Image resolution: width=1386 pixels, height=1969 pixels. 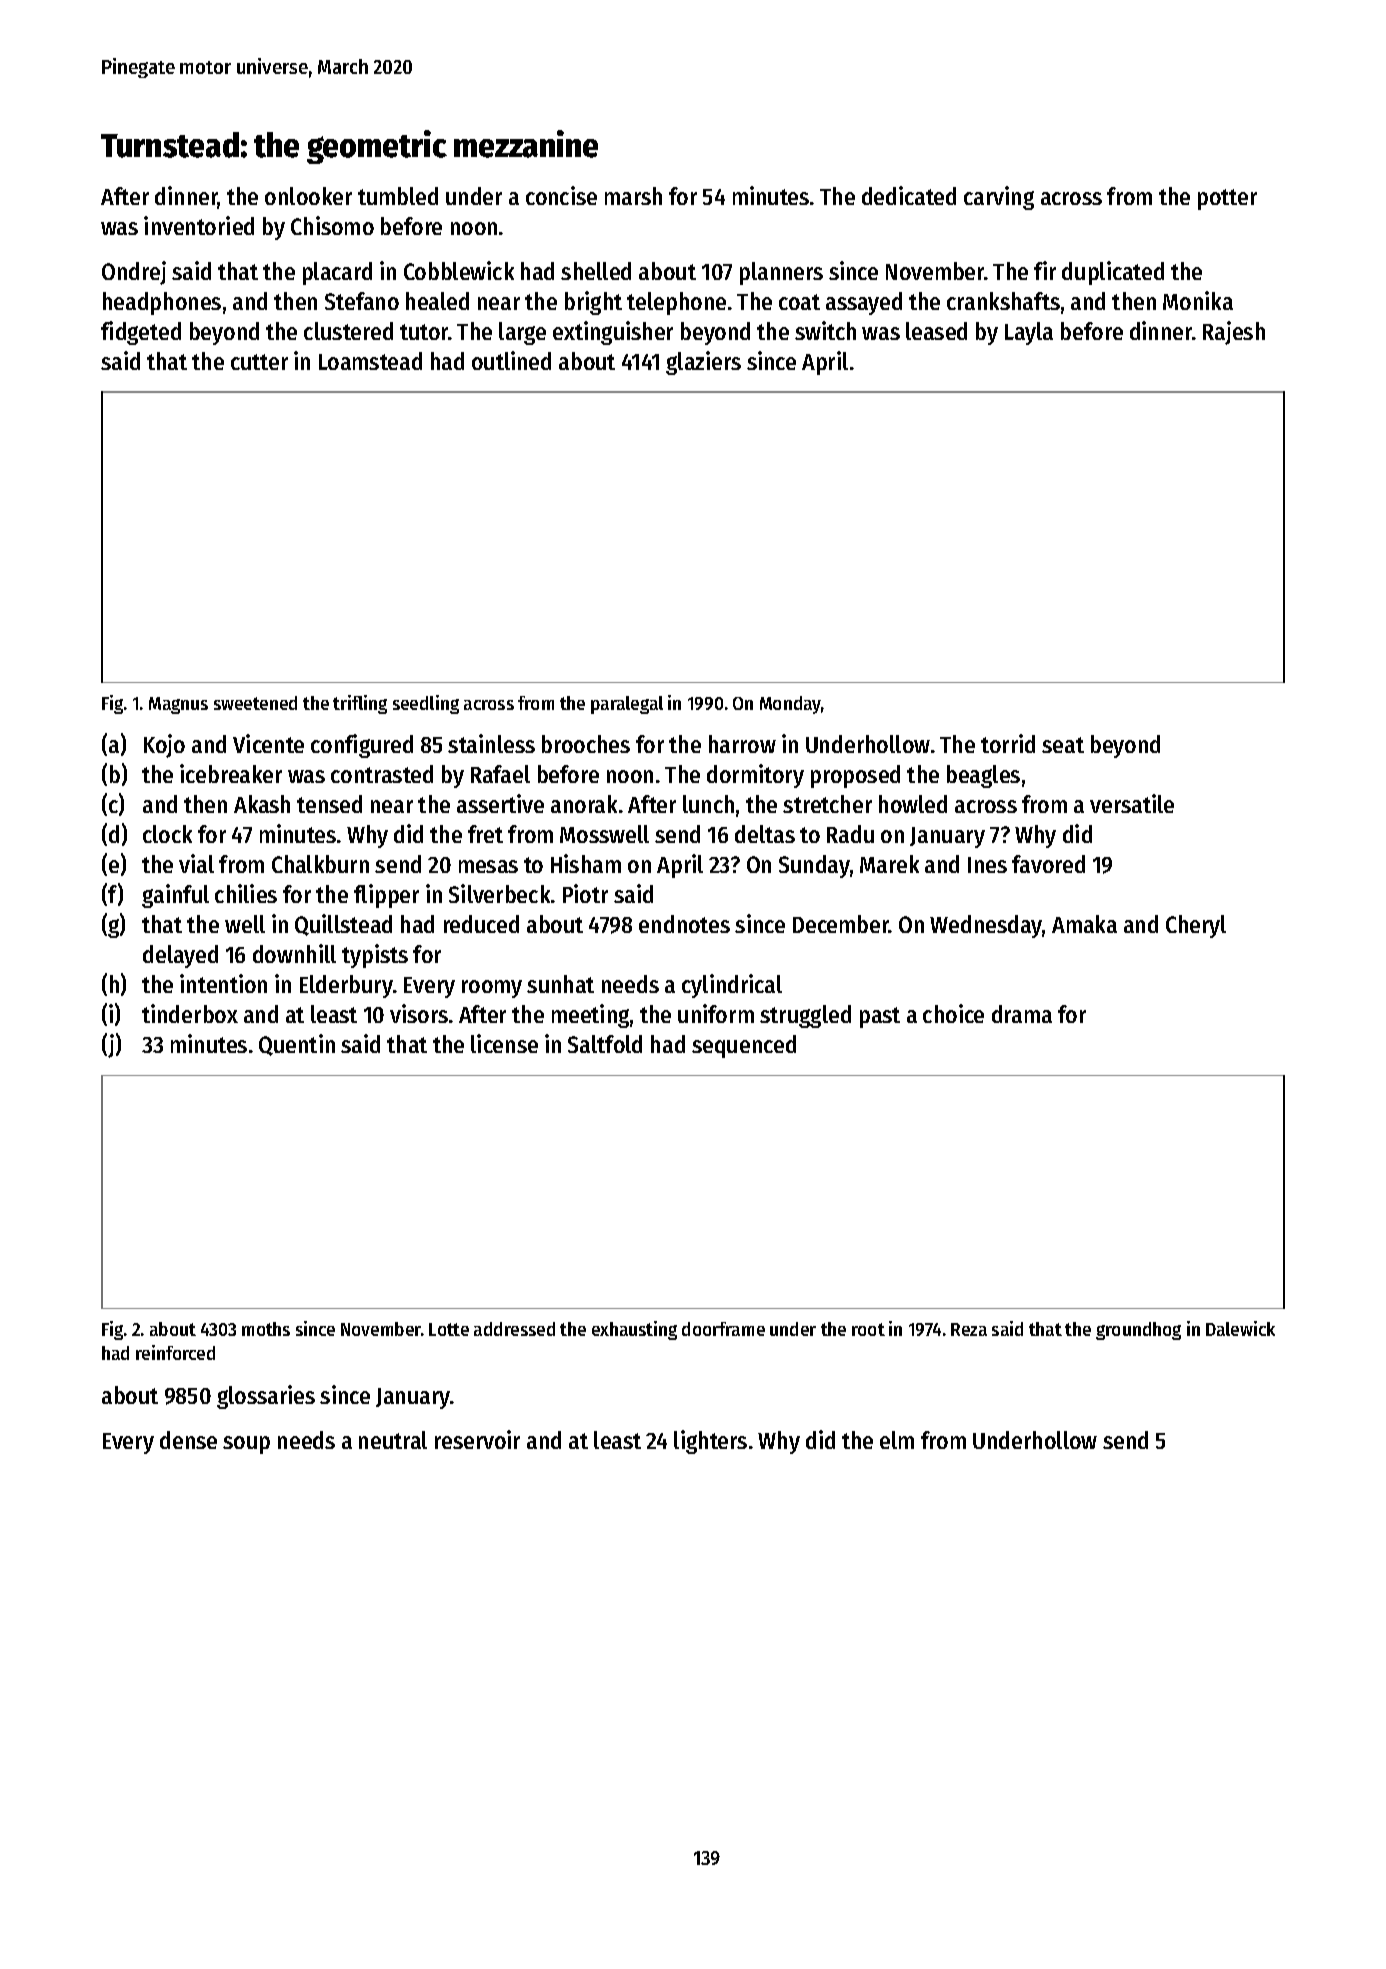 What do you see at coordinates (1003, 301) in the image?
I see `crankshafts` at bounding box center [1003, 301].
